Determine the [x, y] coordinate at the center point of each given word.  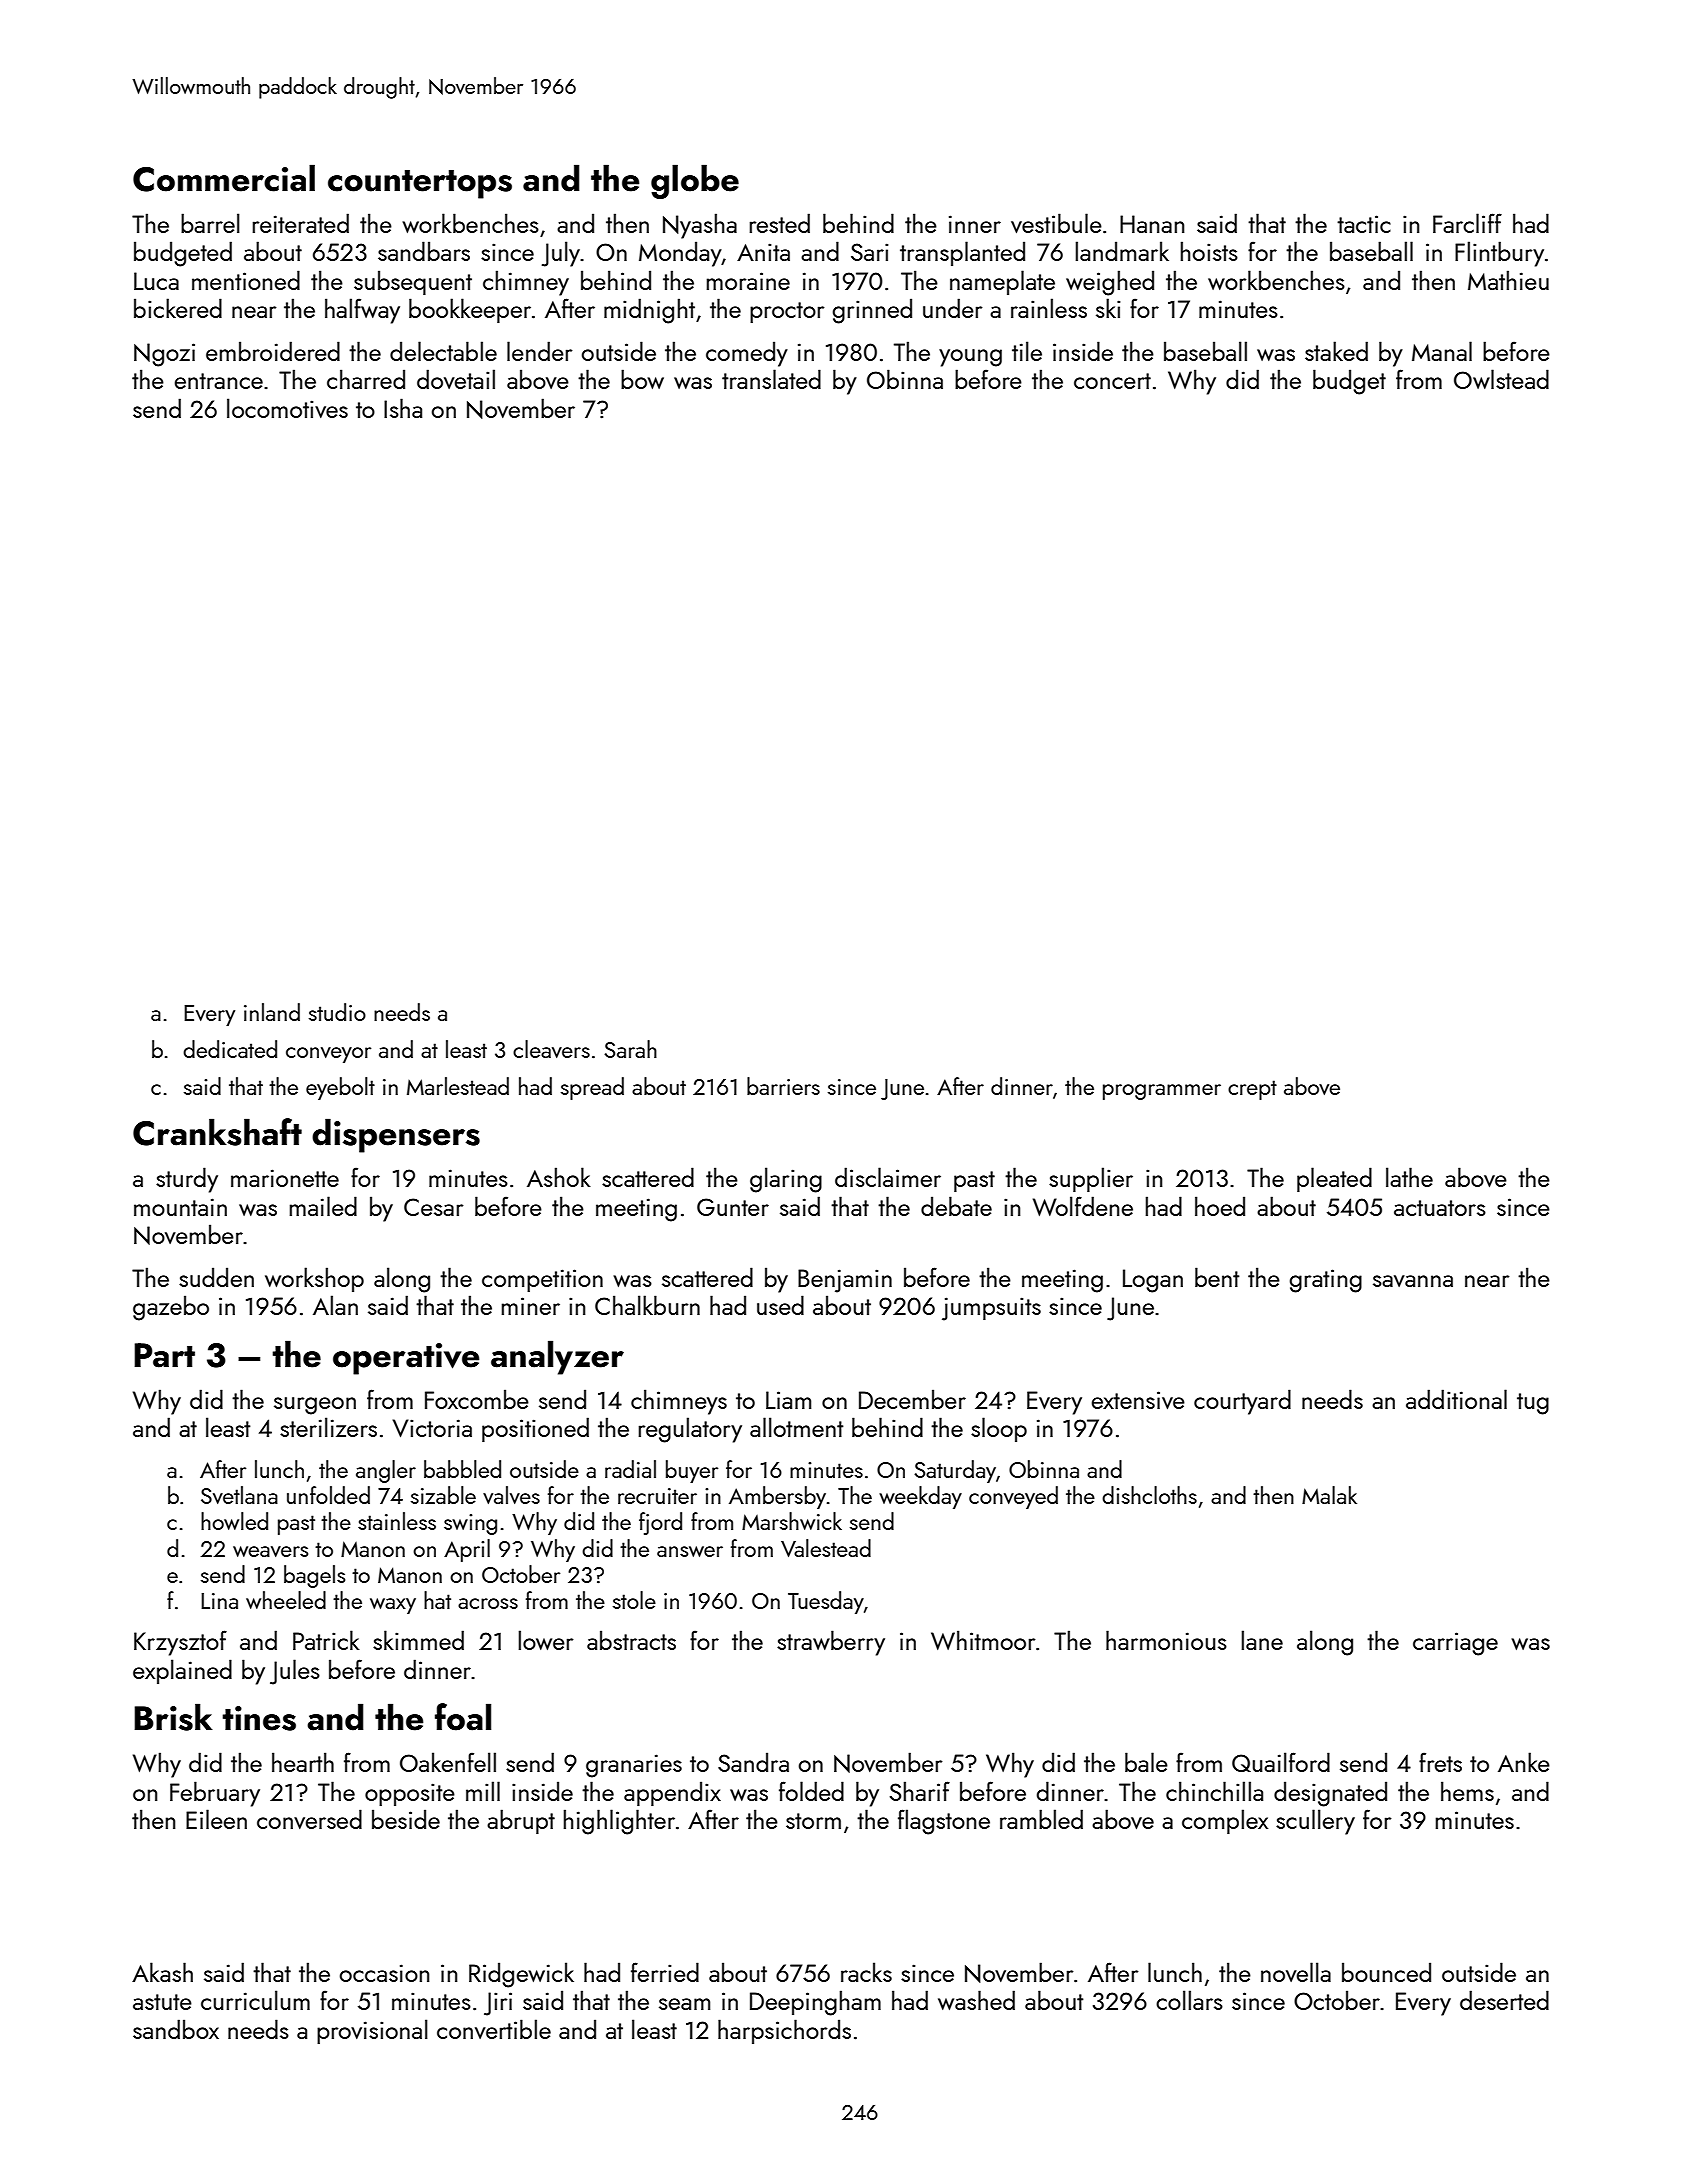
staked [1336, 351]
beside [406, 1819]
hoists [1209, 251]
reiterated [301, 223]
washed [976, 2000]
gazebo [171, 1308]
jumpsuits [991, 1309]
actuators [1440, 1208]
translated [771, 379]
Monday [680, 254]
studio [337, 1012]
